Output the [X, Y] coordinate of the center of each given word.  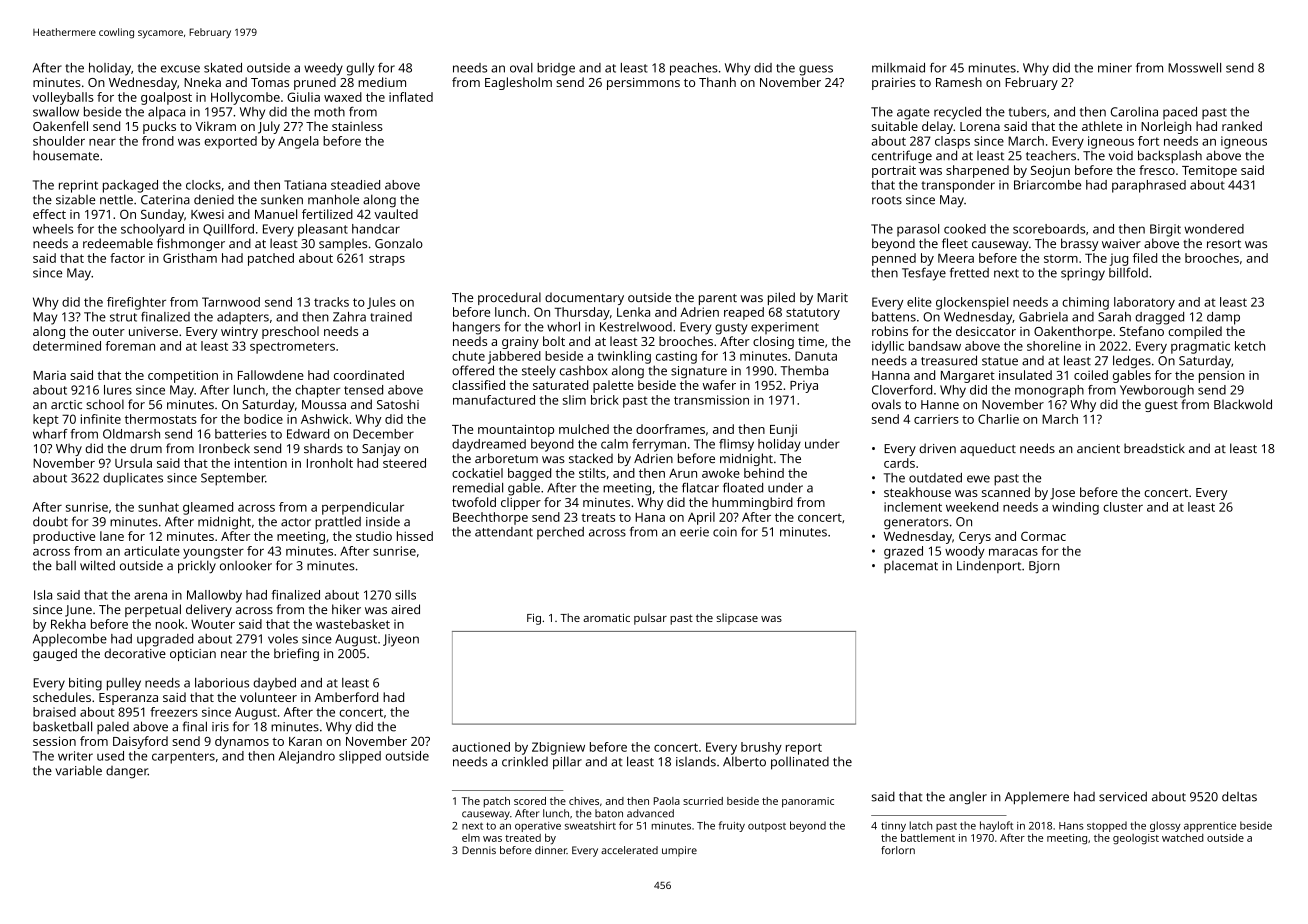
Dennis [479, 850]
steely [539, 372]
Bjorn [1044, 567]
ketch [1250, 346]
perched [560, 533]
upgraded [165, 640]
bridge [556, 69]
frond [158, 141]
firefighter [136, 303]
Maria [49, 375]
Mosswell [1194, 68]
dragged [1159, 318]
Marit [832, 297]
